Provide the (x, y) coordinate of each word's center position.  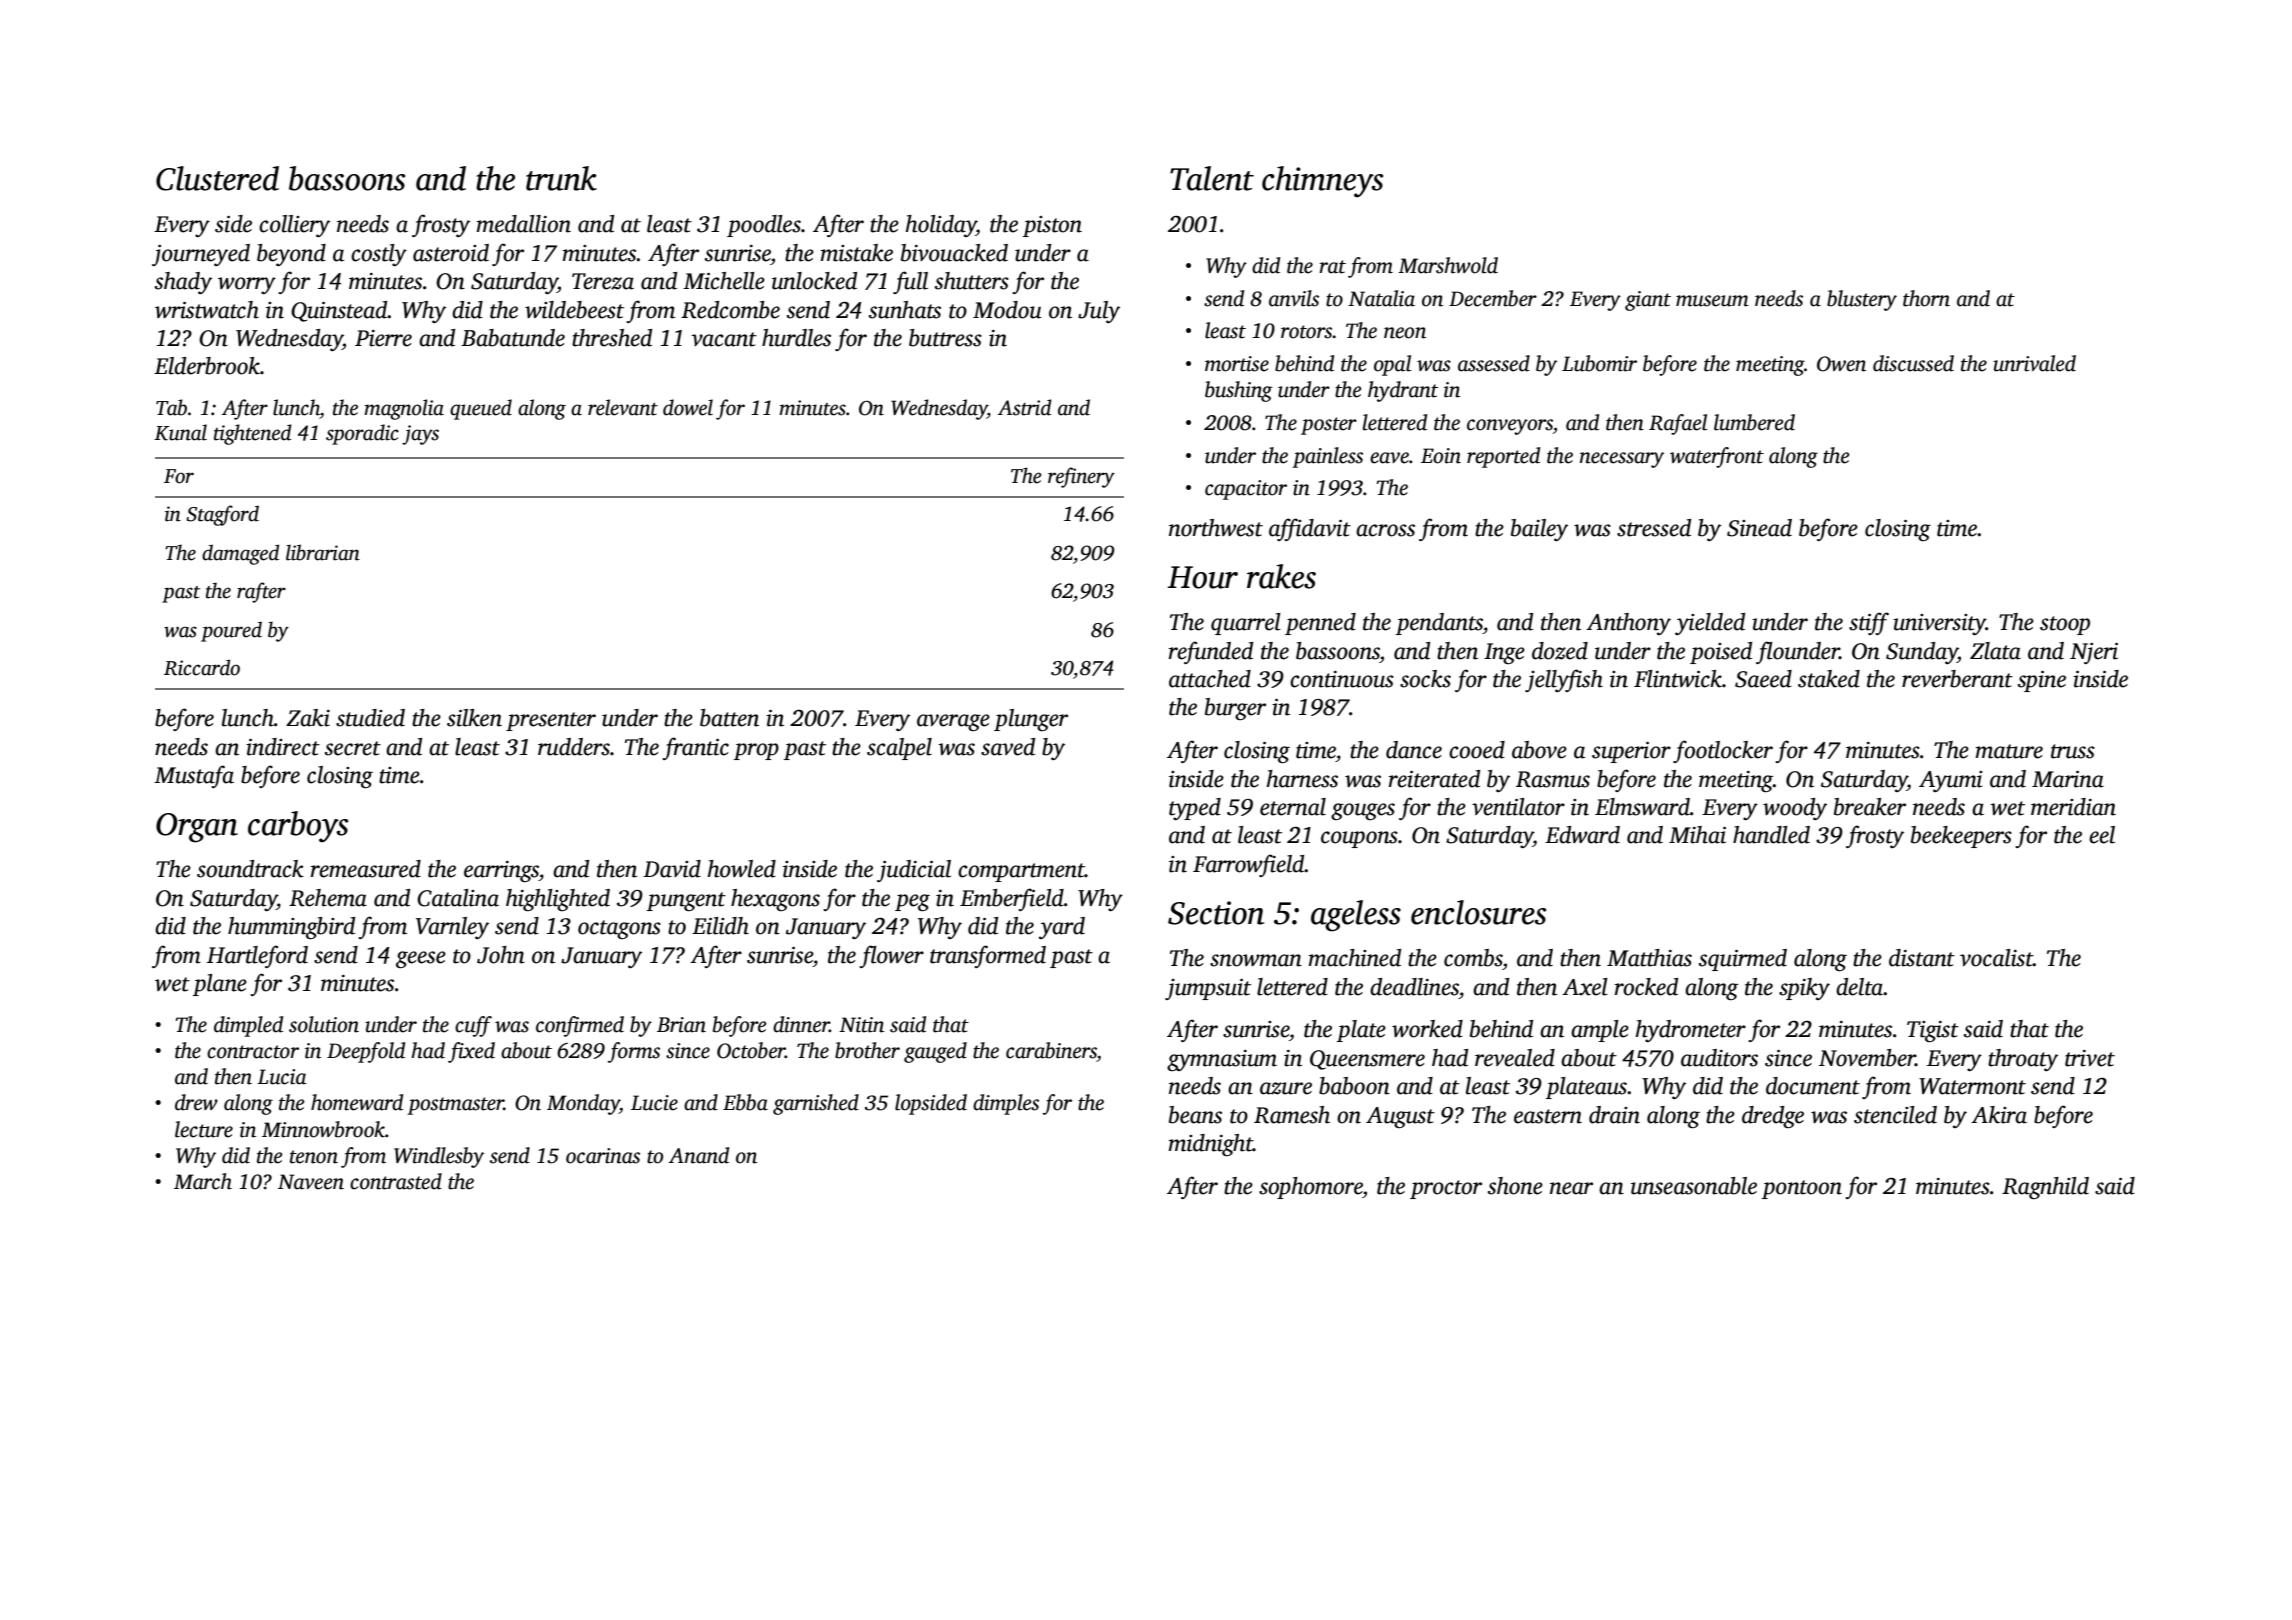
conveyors (1510, 427)
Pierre (383, 338)
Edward (1582, 835)
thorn (1926, 298)
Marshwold (1448, 265)
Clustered (217, 178)
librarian (323, 552)
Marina (2068, 779)
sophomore (1311, 1188)
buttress (945, 338)
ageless (1356, 916)
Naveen (311, 1182)
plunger (1031, 720)
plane (220, 985)
